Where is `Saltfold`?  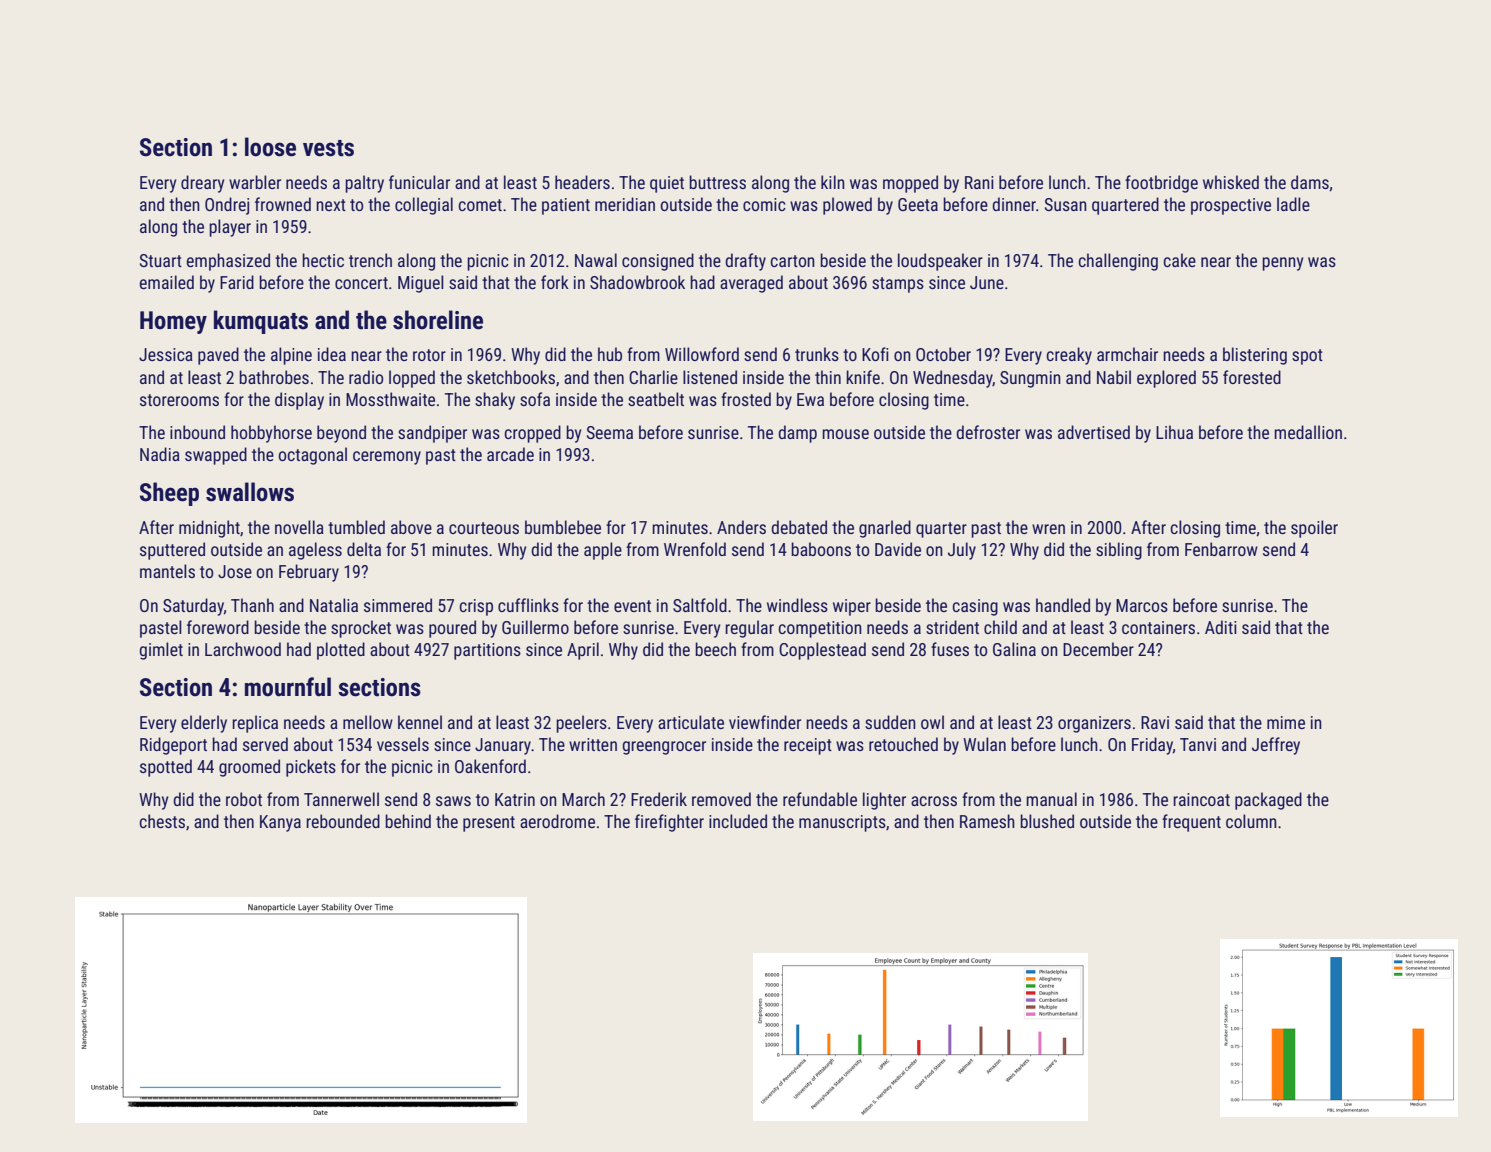
Saltfold is located at coordinates (700, 605).
